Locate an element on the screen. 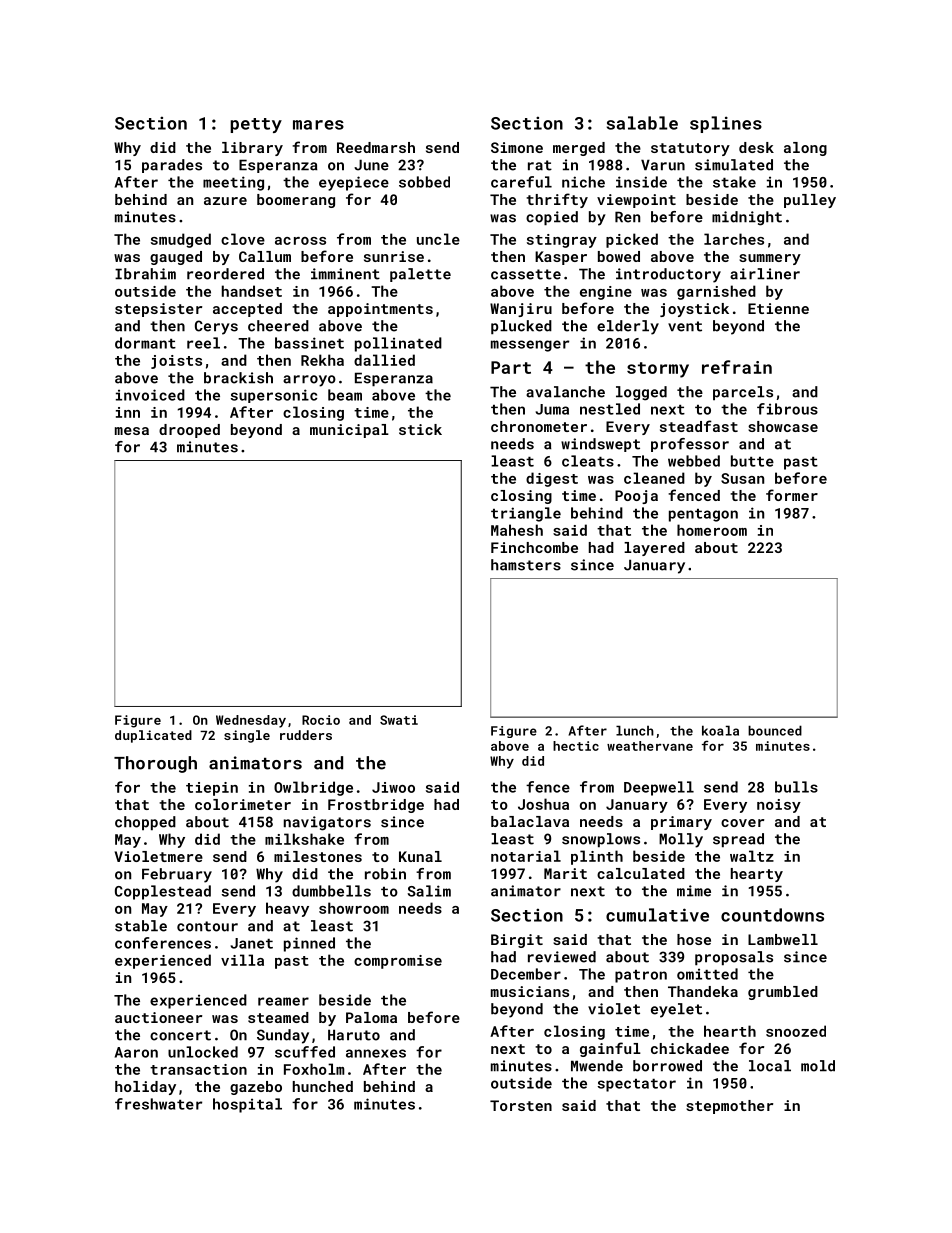 This screenshot has width=952, height=1233. reordered is located at coordinates (225, 274).
